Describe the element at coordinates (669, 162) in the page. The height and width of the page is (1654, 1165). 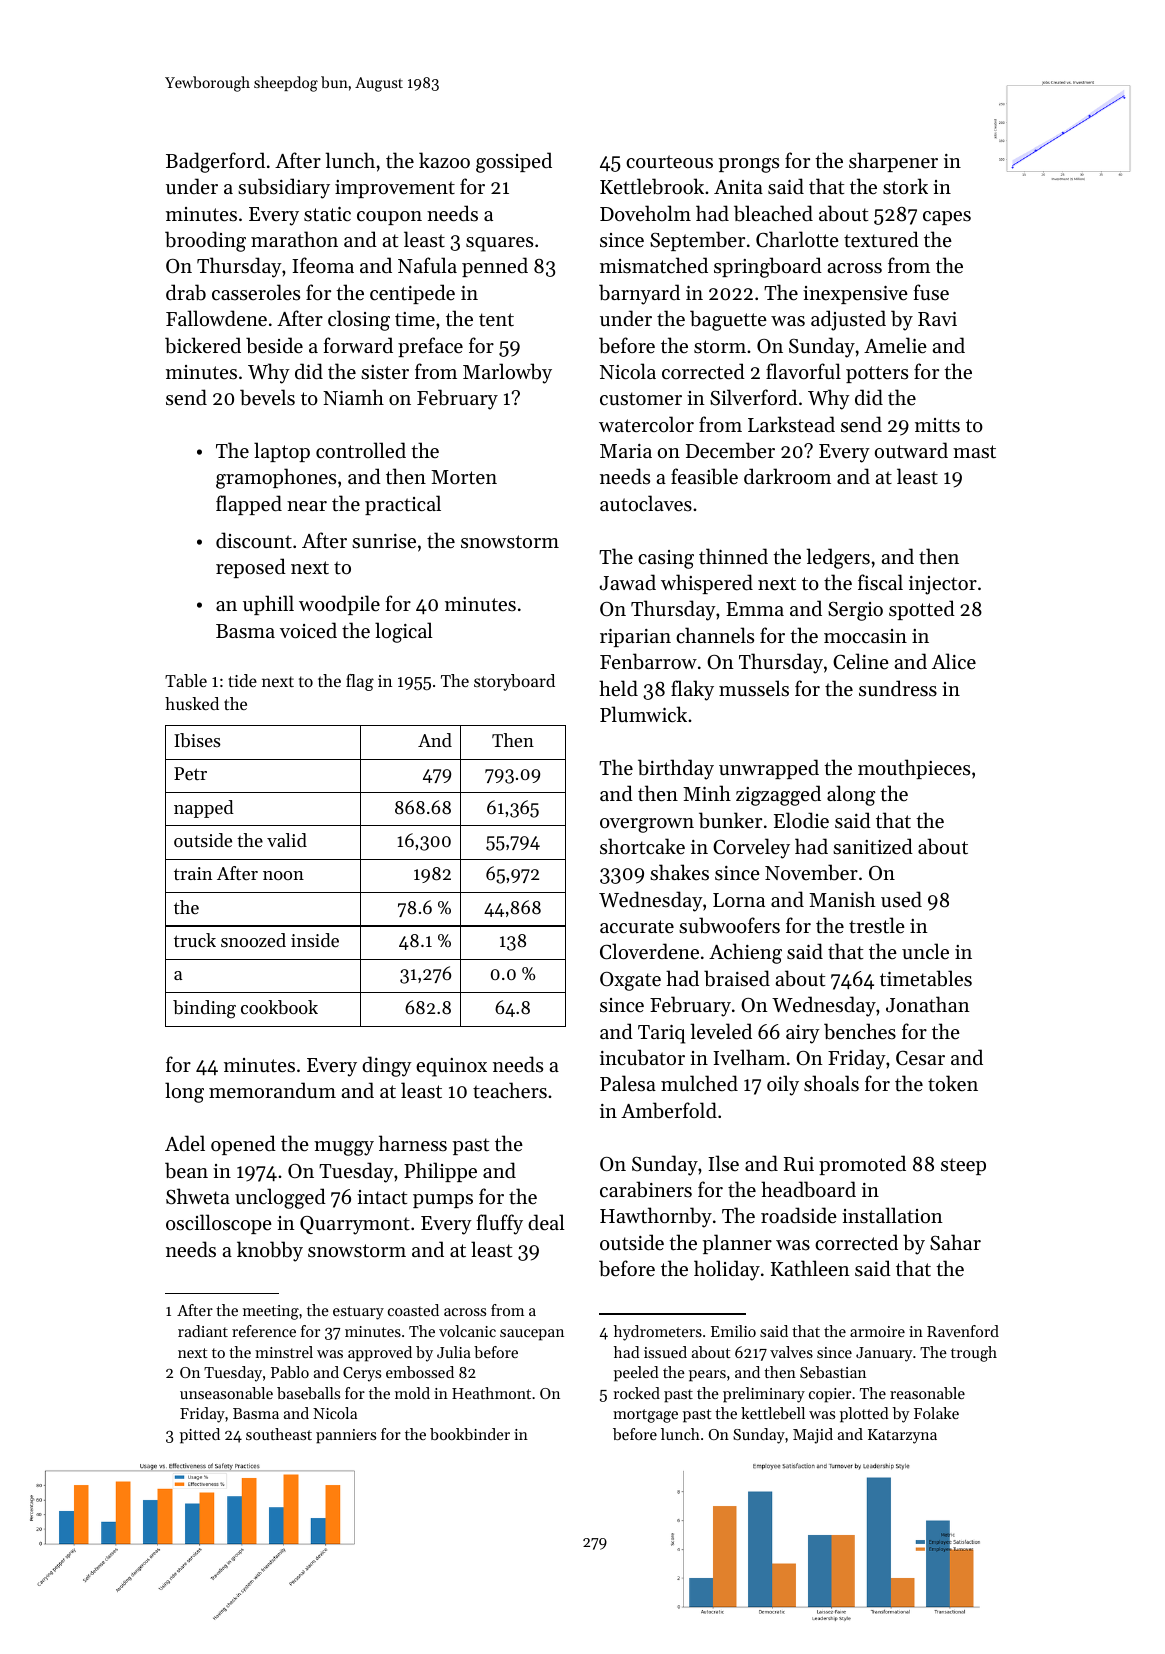
I see `courteous` at that location.
